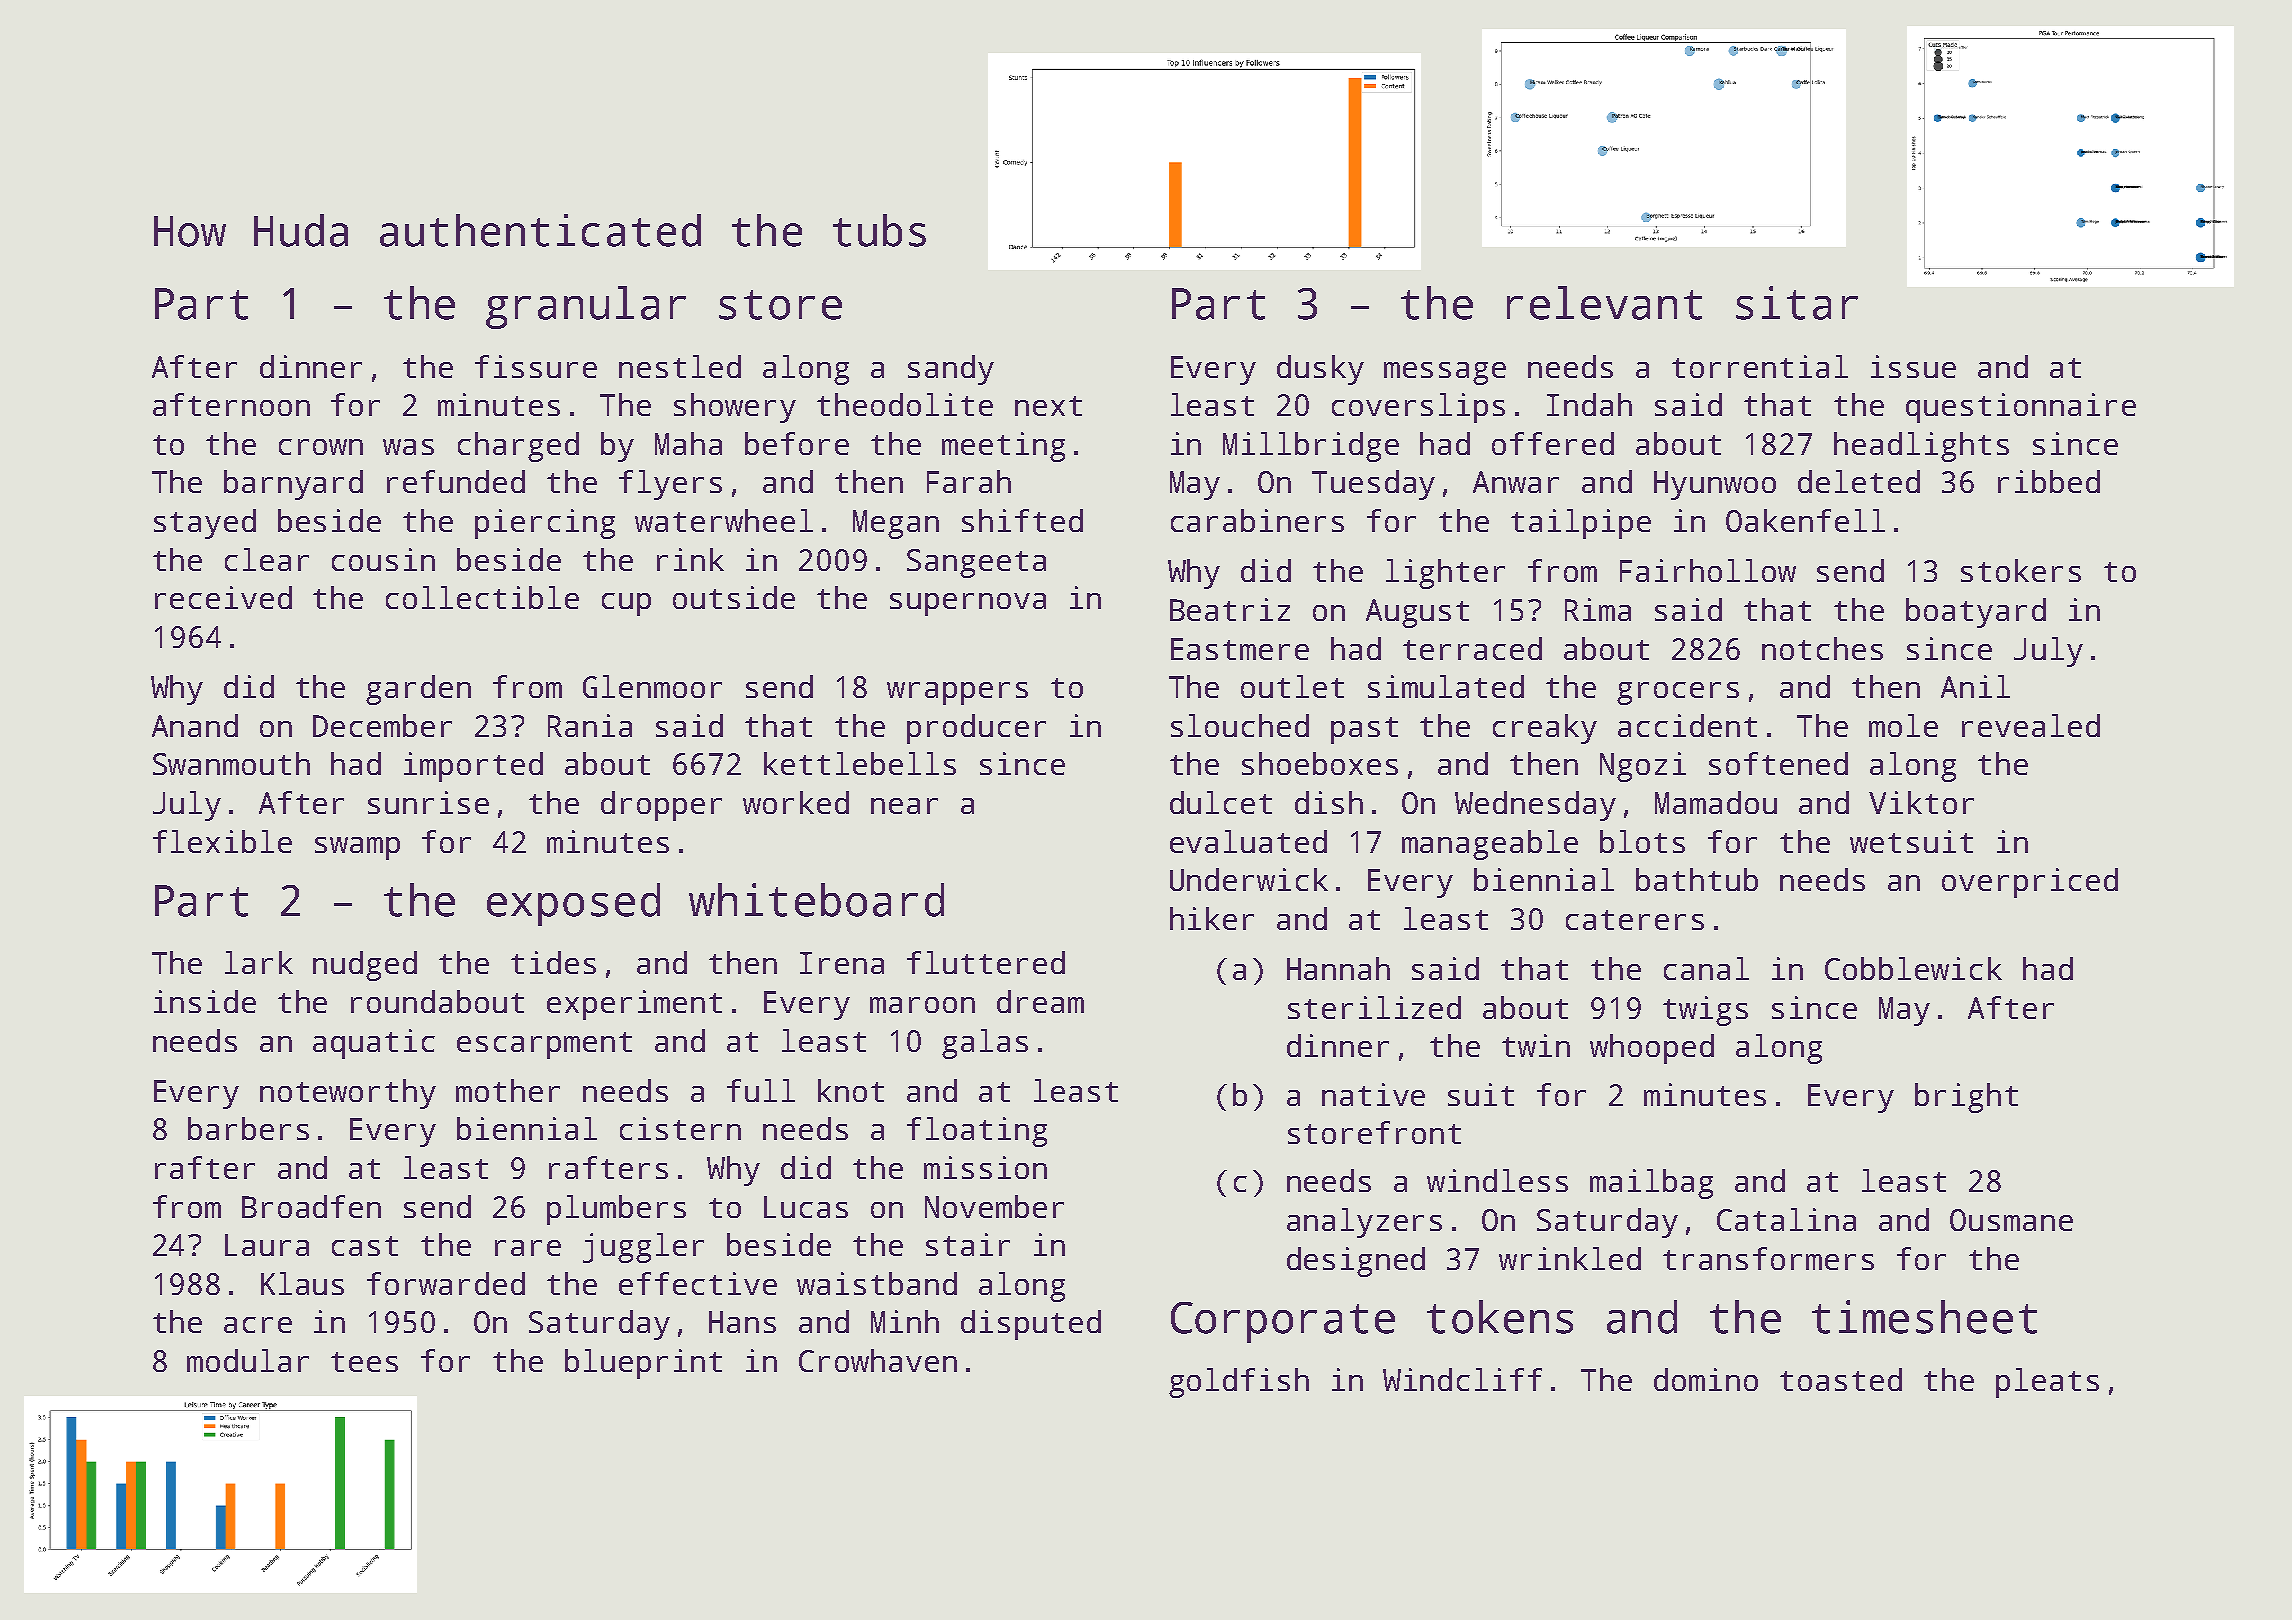 The image size is (2292, 1620). I want to click on bathtub, so click(1697, 879).
